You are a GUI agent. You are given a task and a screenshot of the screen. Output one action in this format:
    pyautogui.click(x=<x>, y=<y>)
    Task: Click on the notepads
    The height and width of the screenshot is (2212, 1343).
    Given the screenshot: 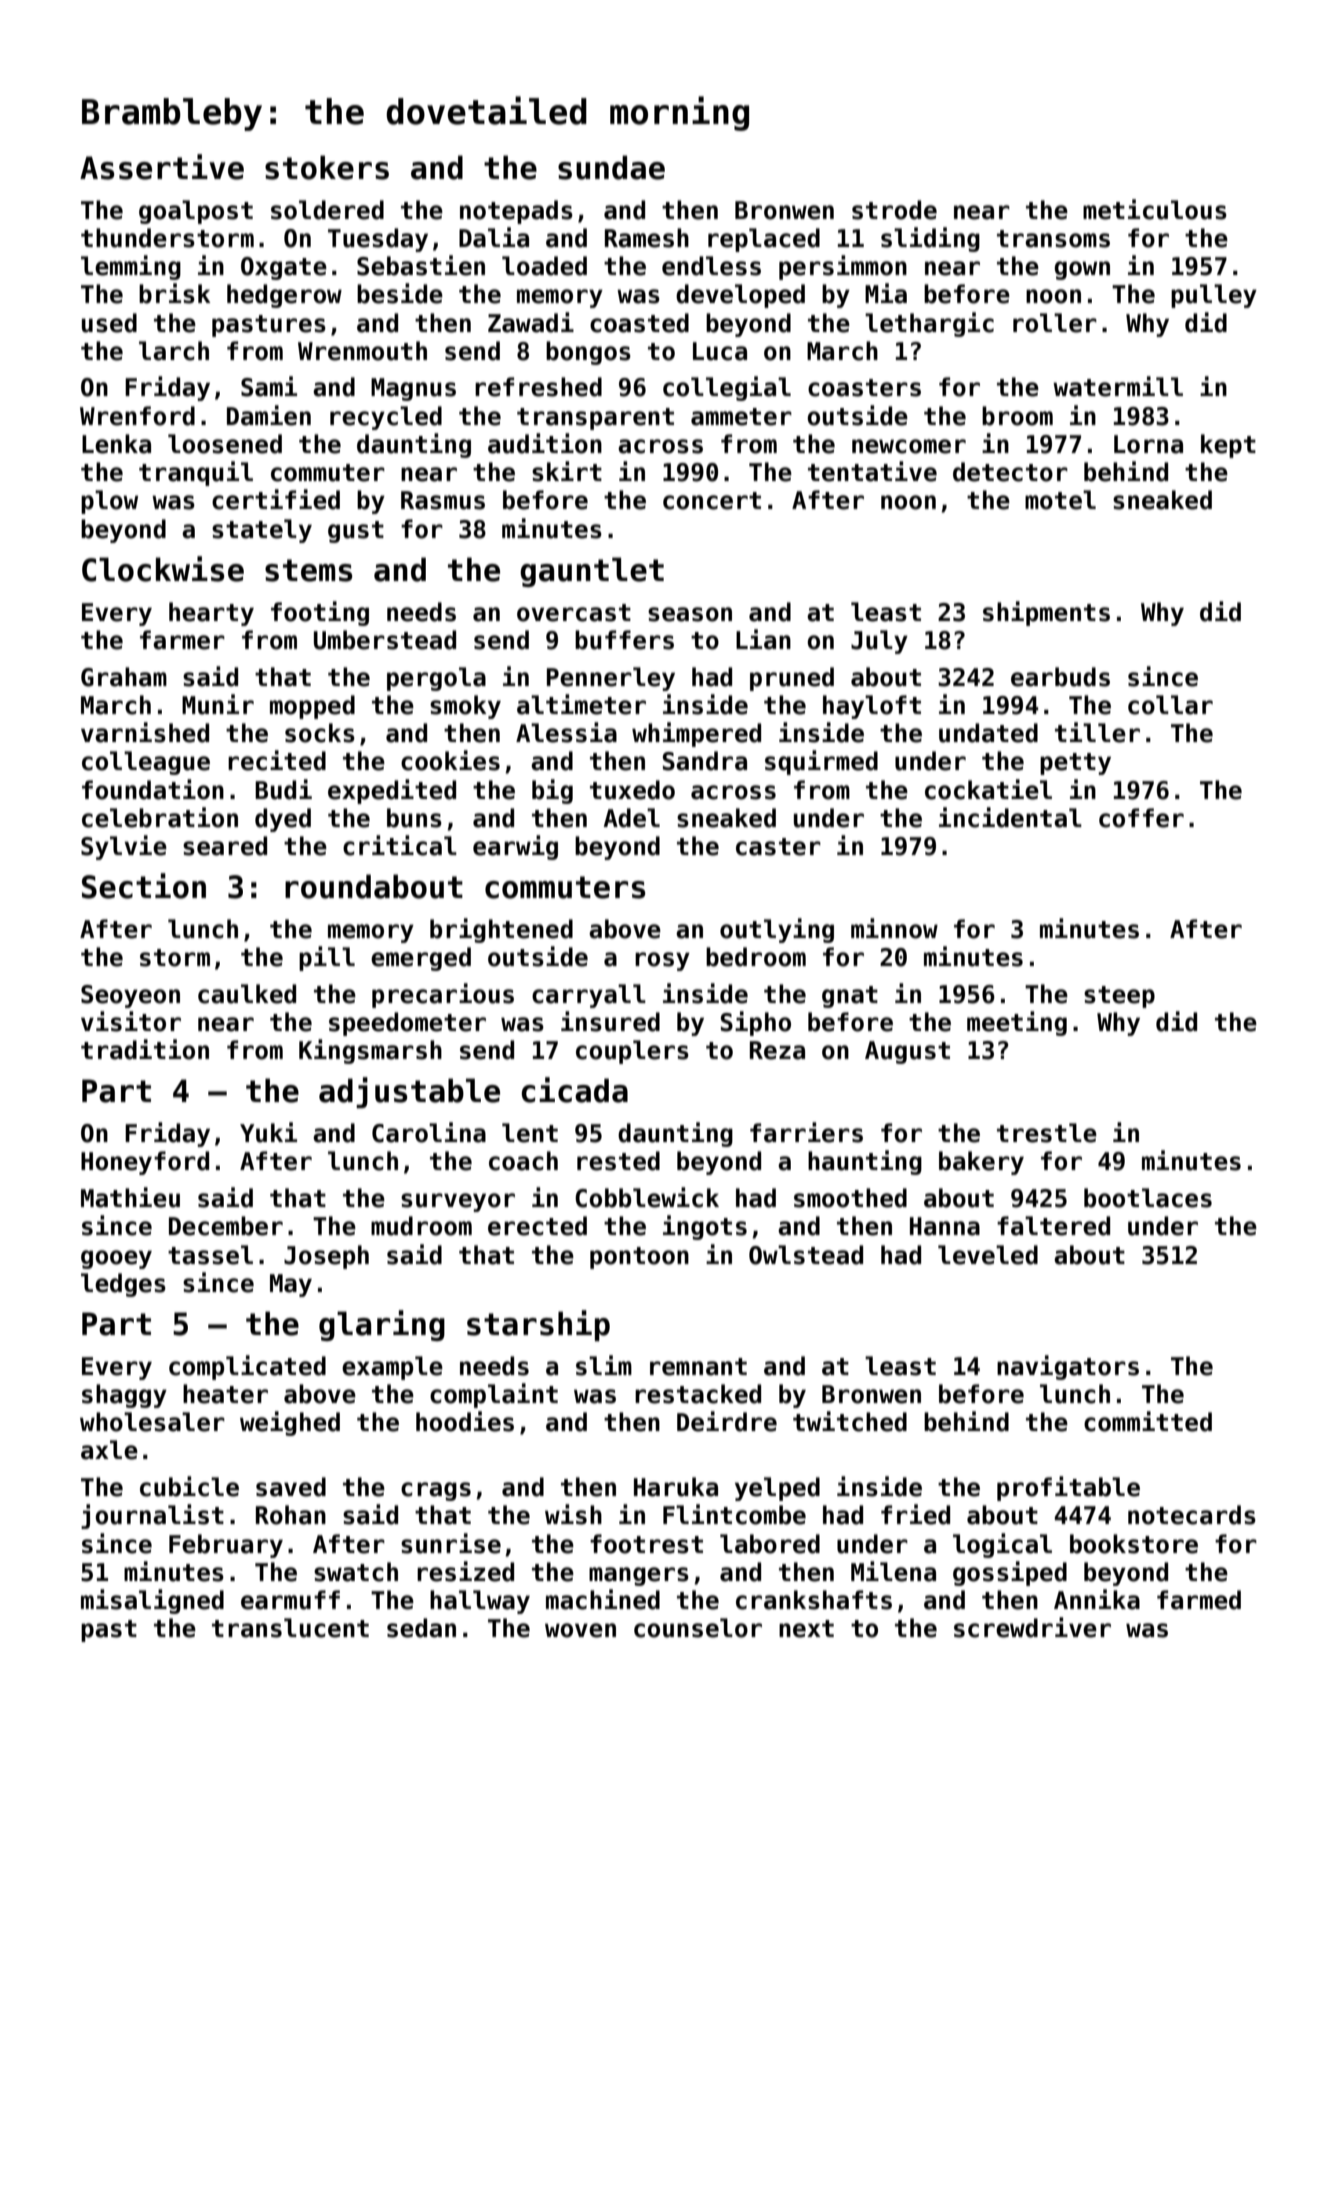 What is the action you would take?
    pyautogui.click(x=516, y=212)
